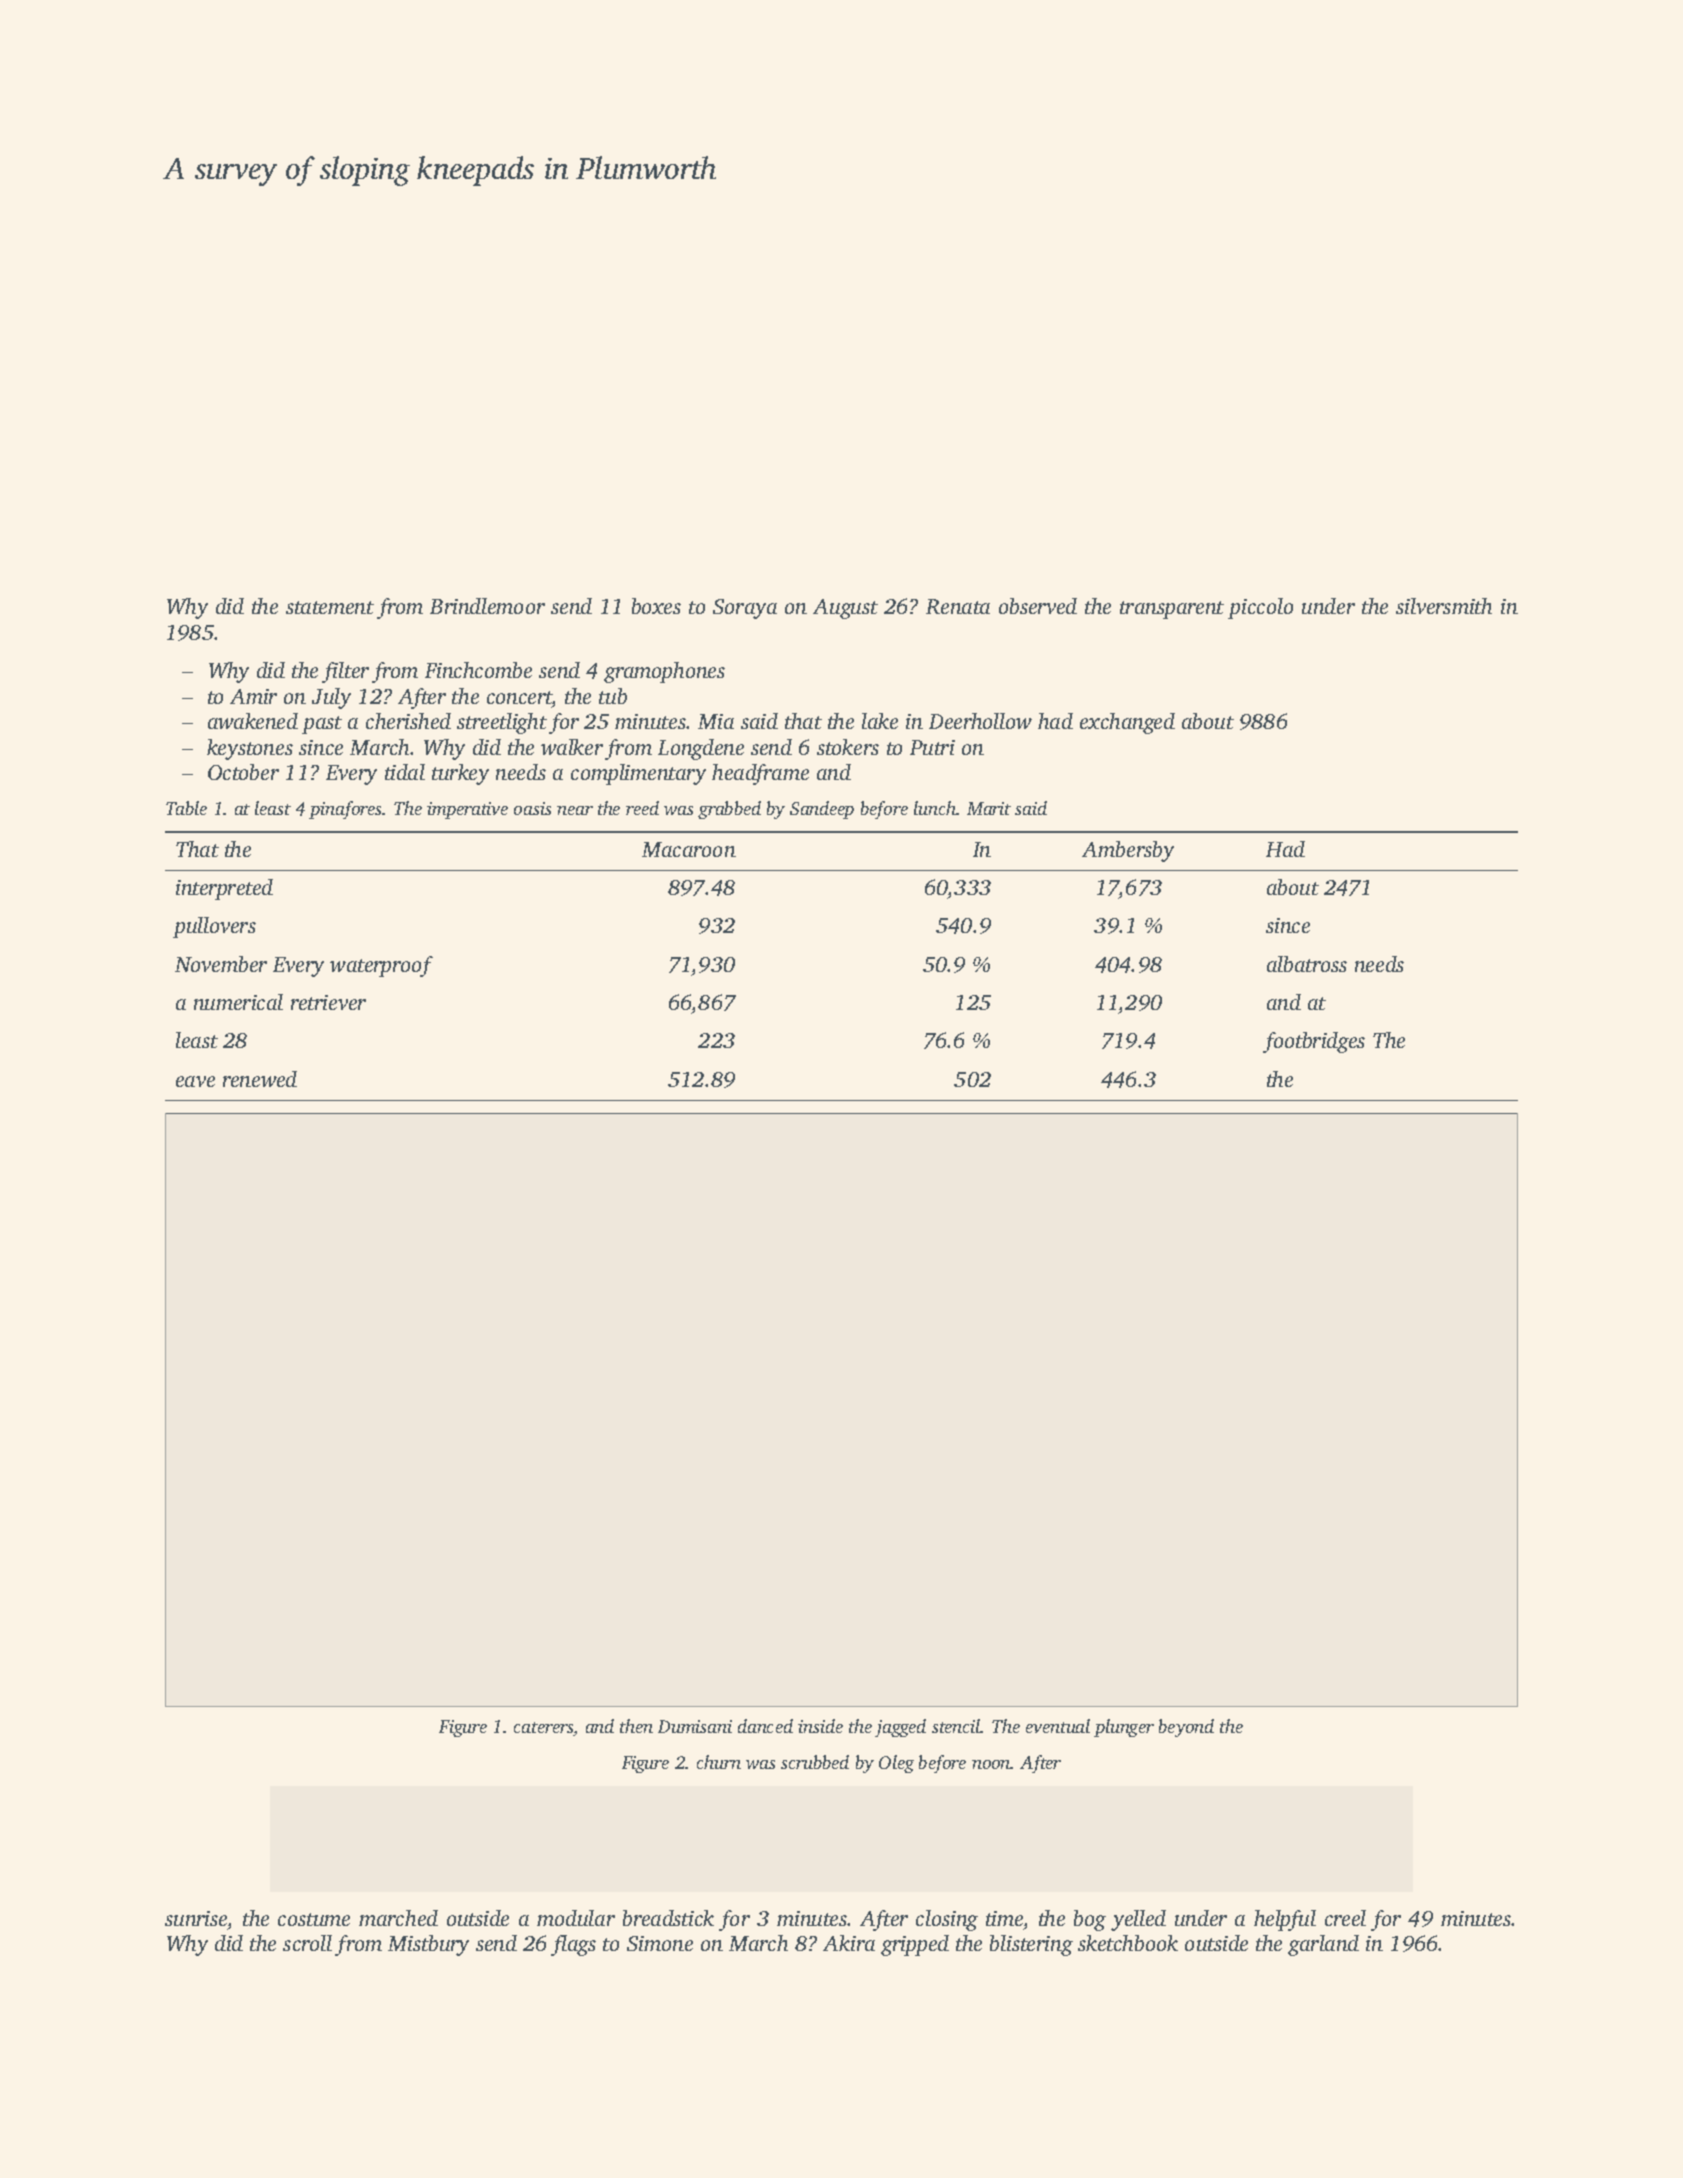 This screenshot has width=1683, height=2178. I want to click on albatross, so click(1307, 964).
